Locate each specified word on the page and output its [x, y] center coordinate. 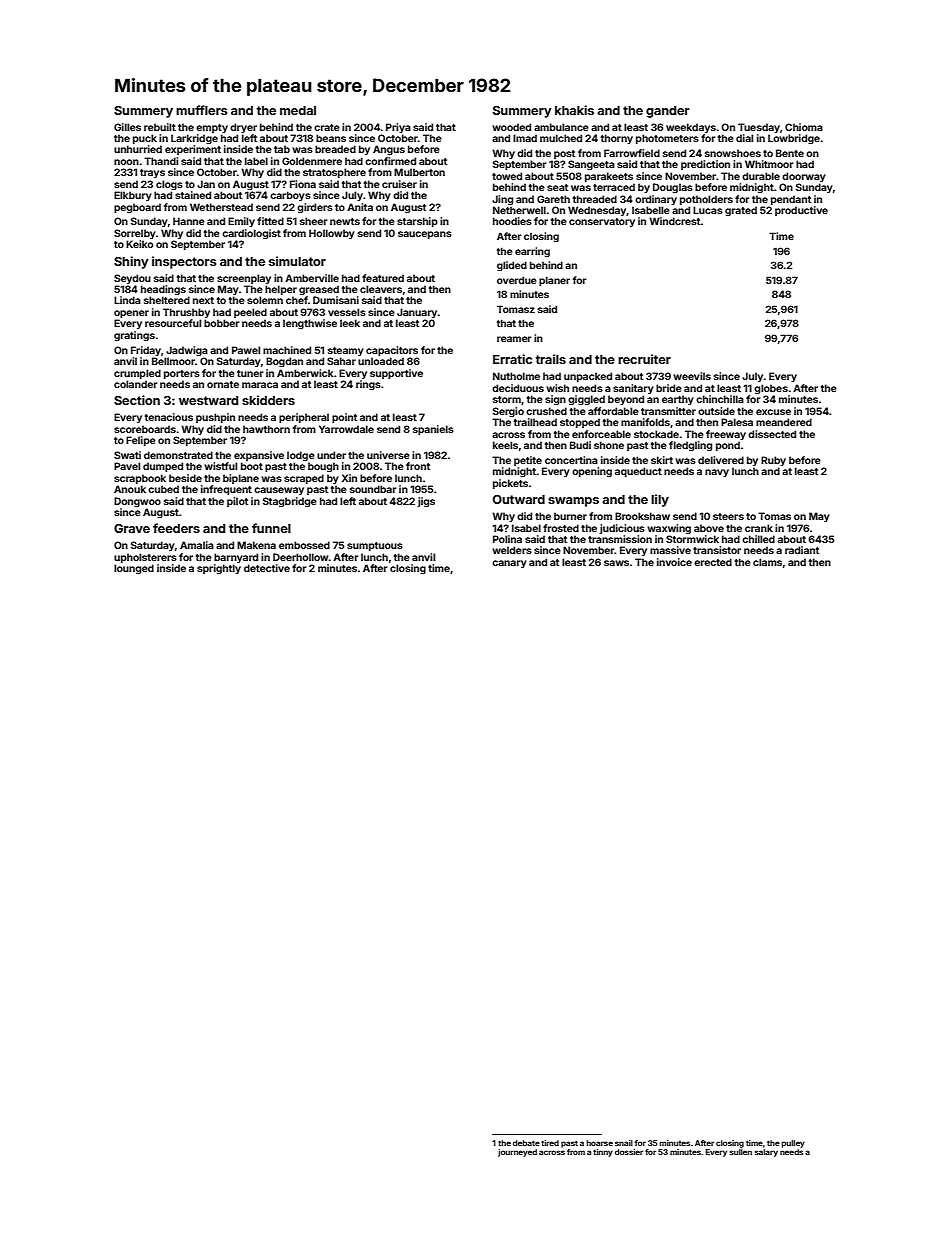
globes [771, 389]
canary [509, 564]
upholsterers [145, 558]
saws [616, 563]
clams [767, 562]
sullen [741, 1152]
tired [550, 1143]
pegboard [137, 208]
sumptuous [375, 546]
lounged [134, 569]
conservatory [602, 222]
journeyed [517, 1153]
